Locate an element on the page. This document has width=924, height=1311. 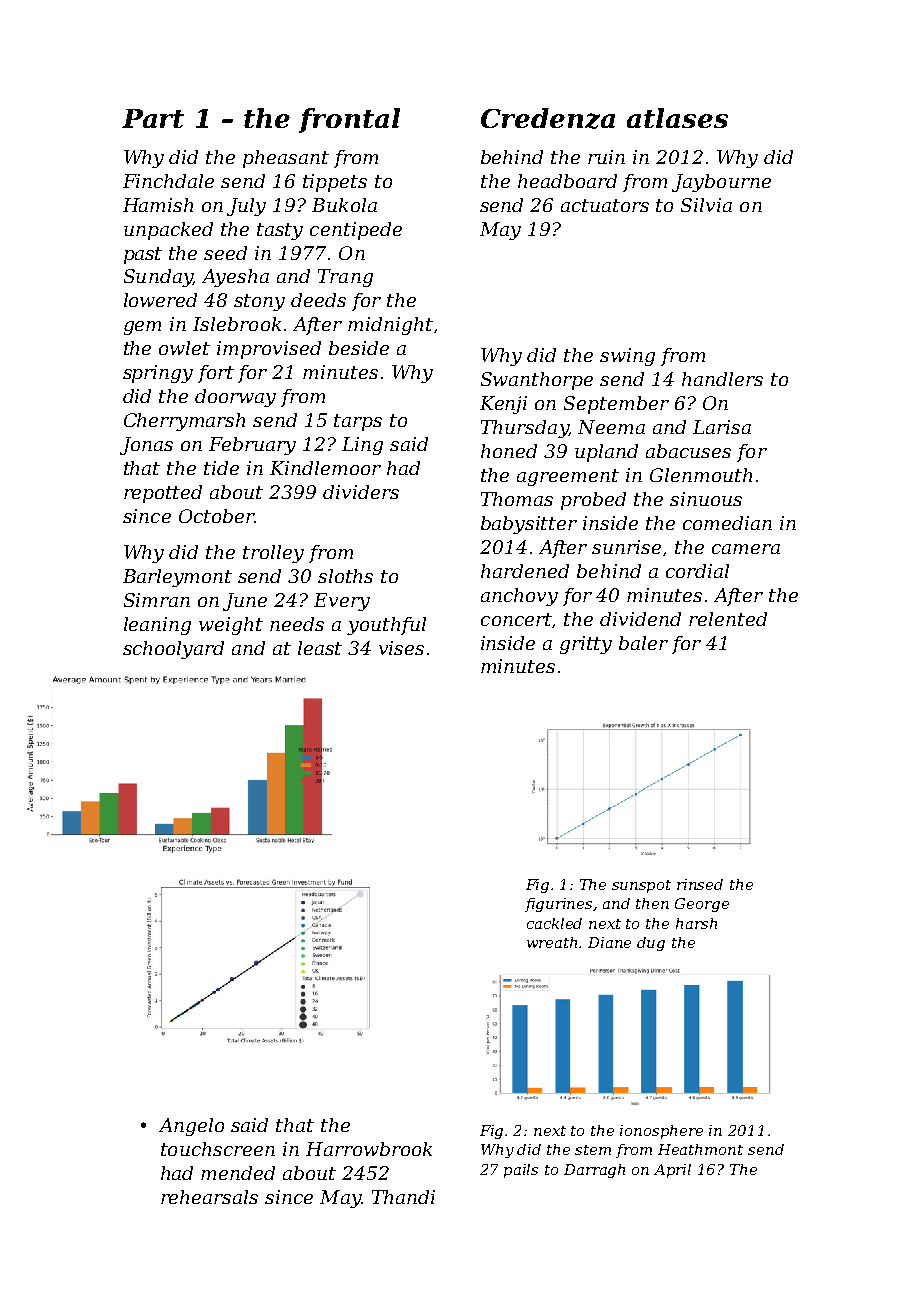
Diane is located at coordinates (609, 942).
